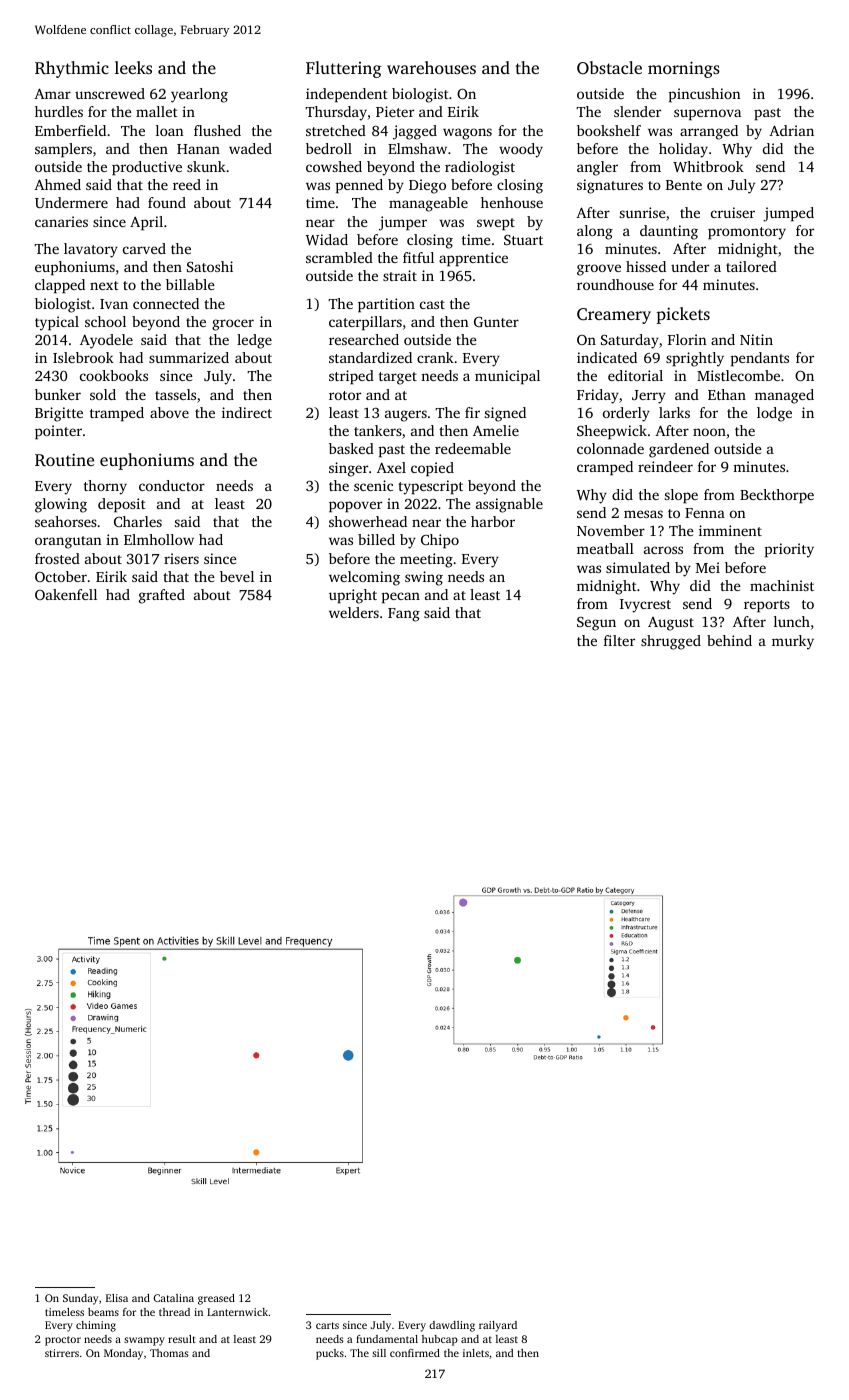 Image resolution: width=849 pixels, height=1400 pixels. What do you see at coordinates (62, 1353) in the page?
I see `stirrers` at bounding box center [62, 1353].
